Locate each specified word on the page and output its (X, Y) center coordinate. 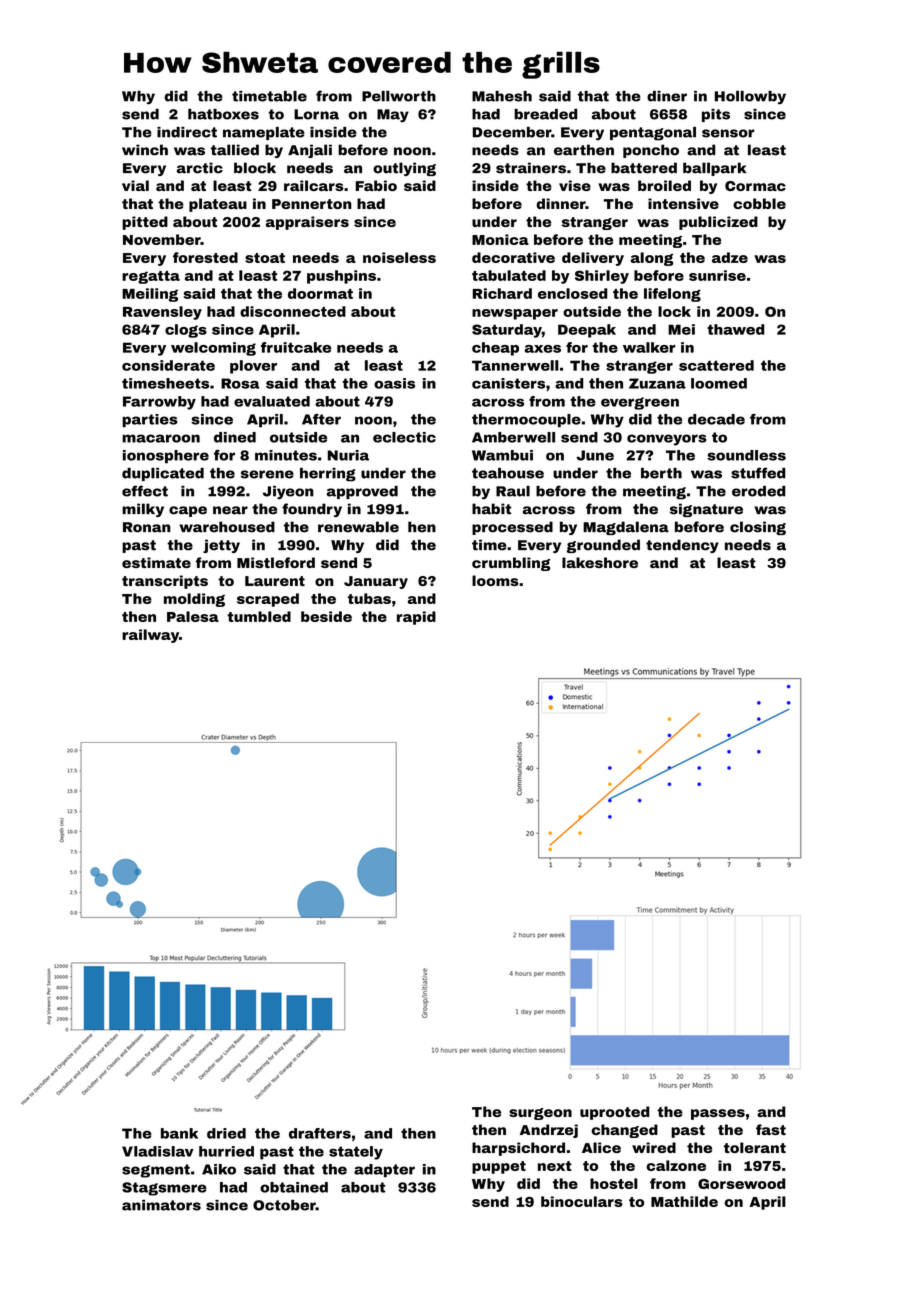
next (555, 1166)
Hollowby (750, 98)
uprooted (614, 1113)
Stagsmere (164, 1189)
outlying (404, 169)
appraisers (307, 223)
